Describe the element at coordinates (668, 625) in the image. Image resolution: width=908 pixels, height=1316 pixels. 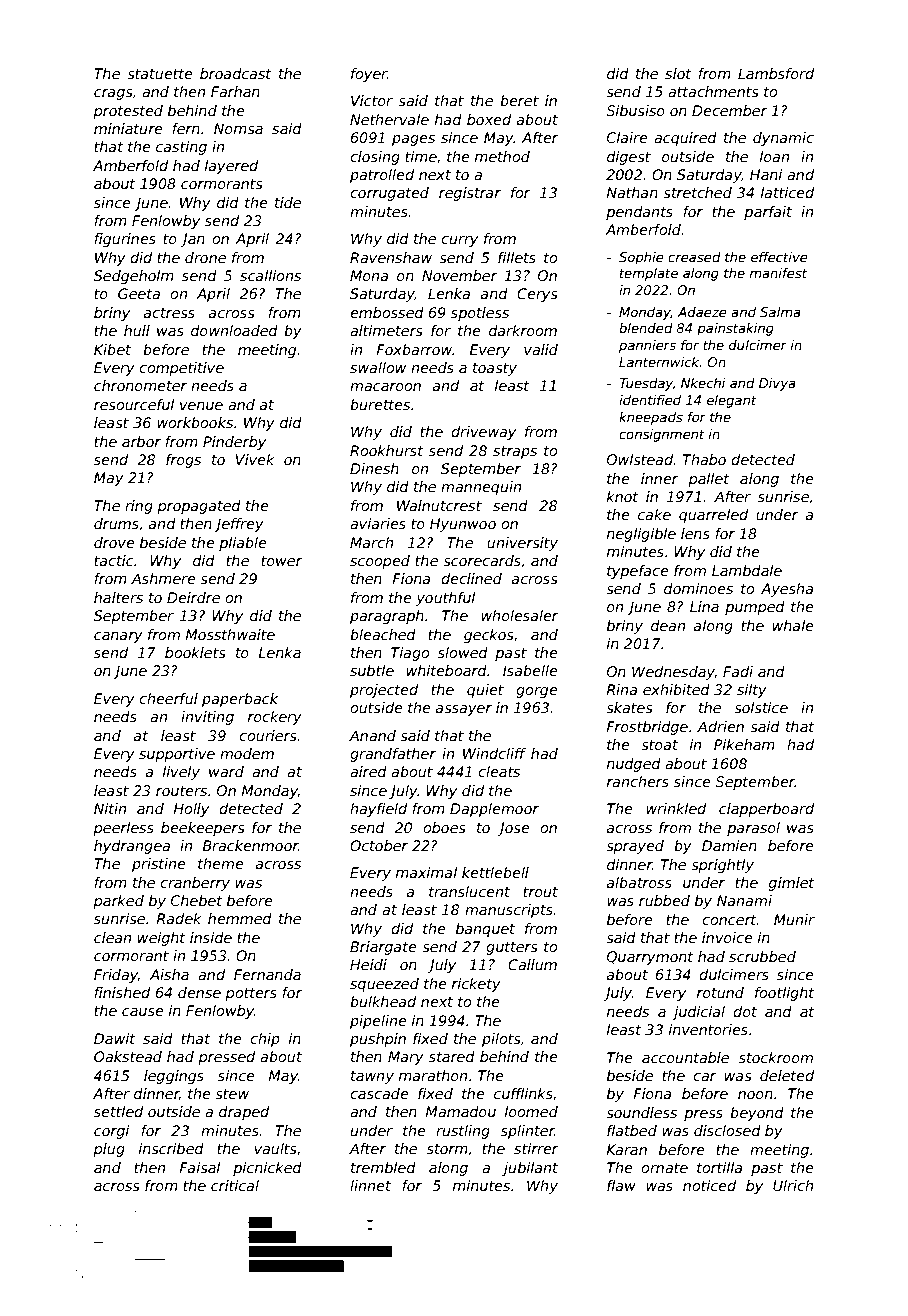
I see `dean` at that location.
